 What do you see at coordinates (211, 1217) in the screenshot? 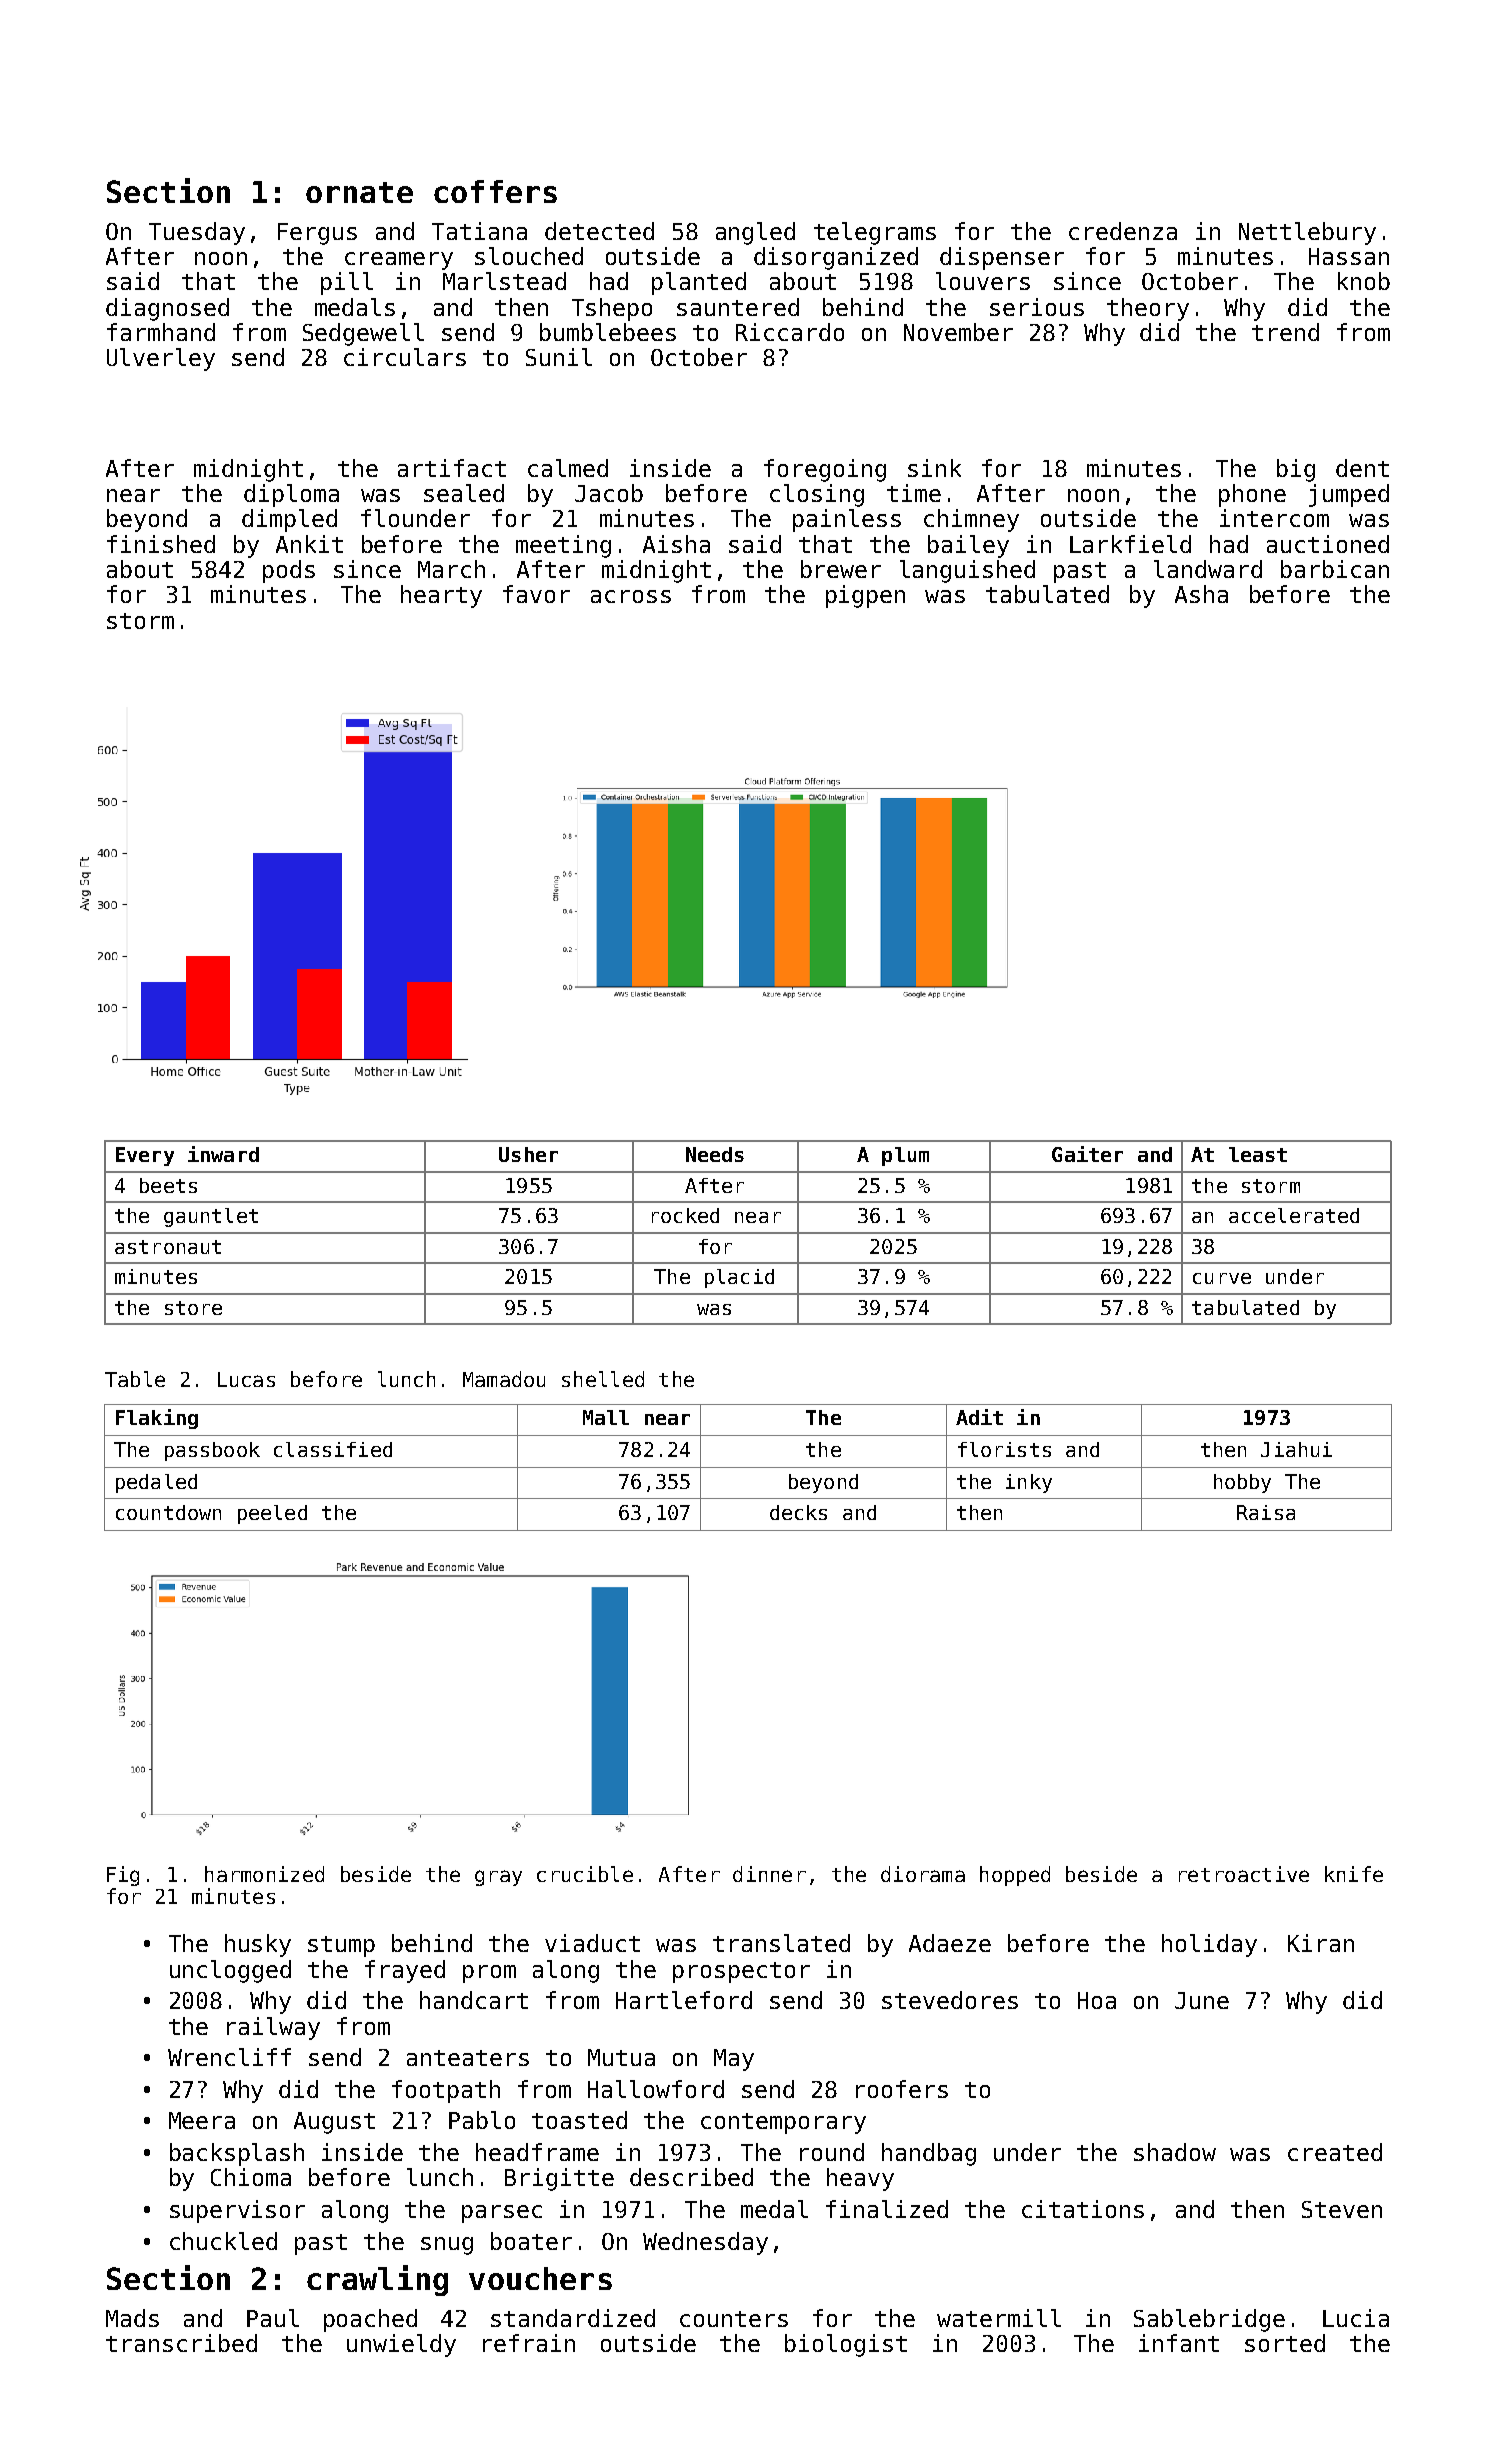
I see `gauntlet` at bounding box center [211, 1217].
